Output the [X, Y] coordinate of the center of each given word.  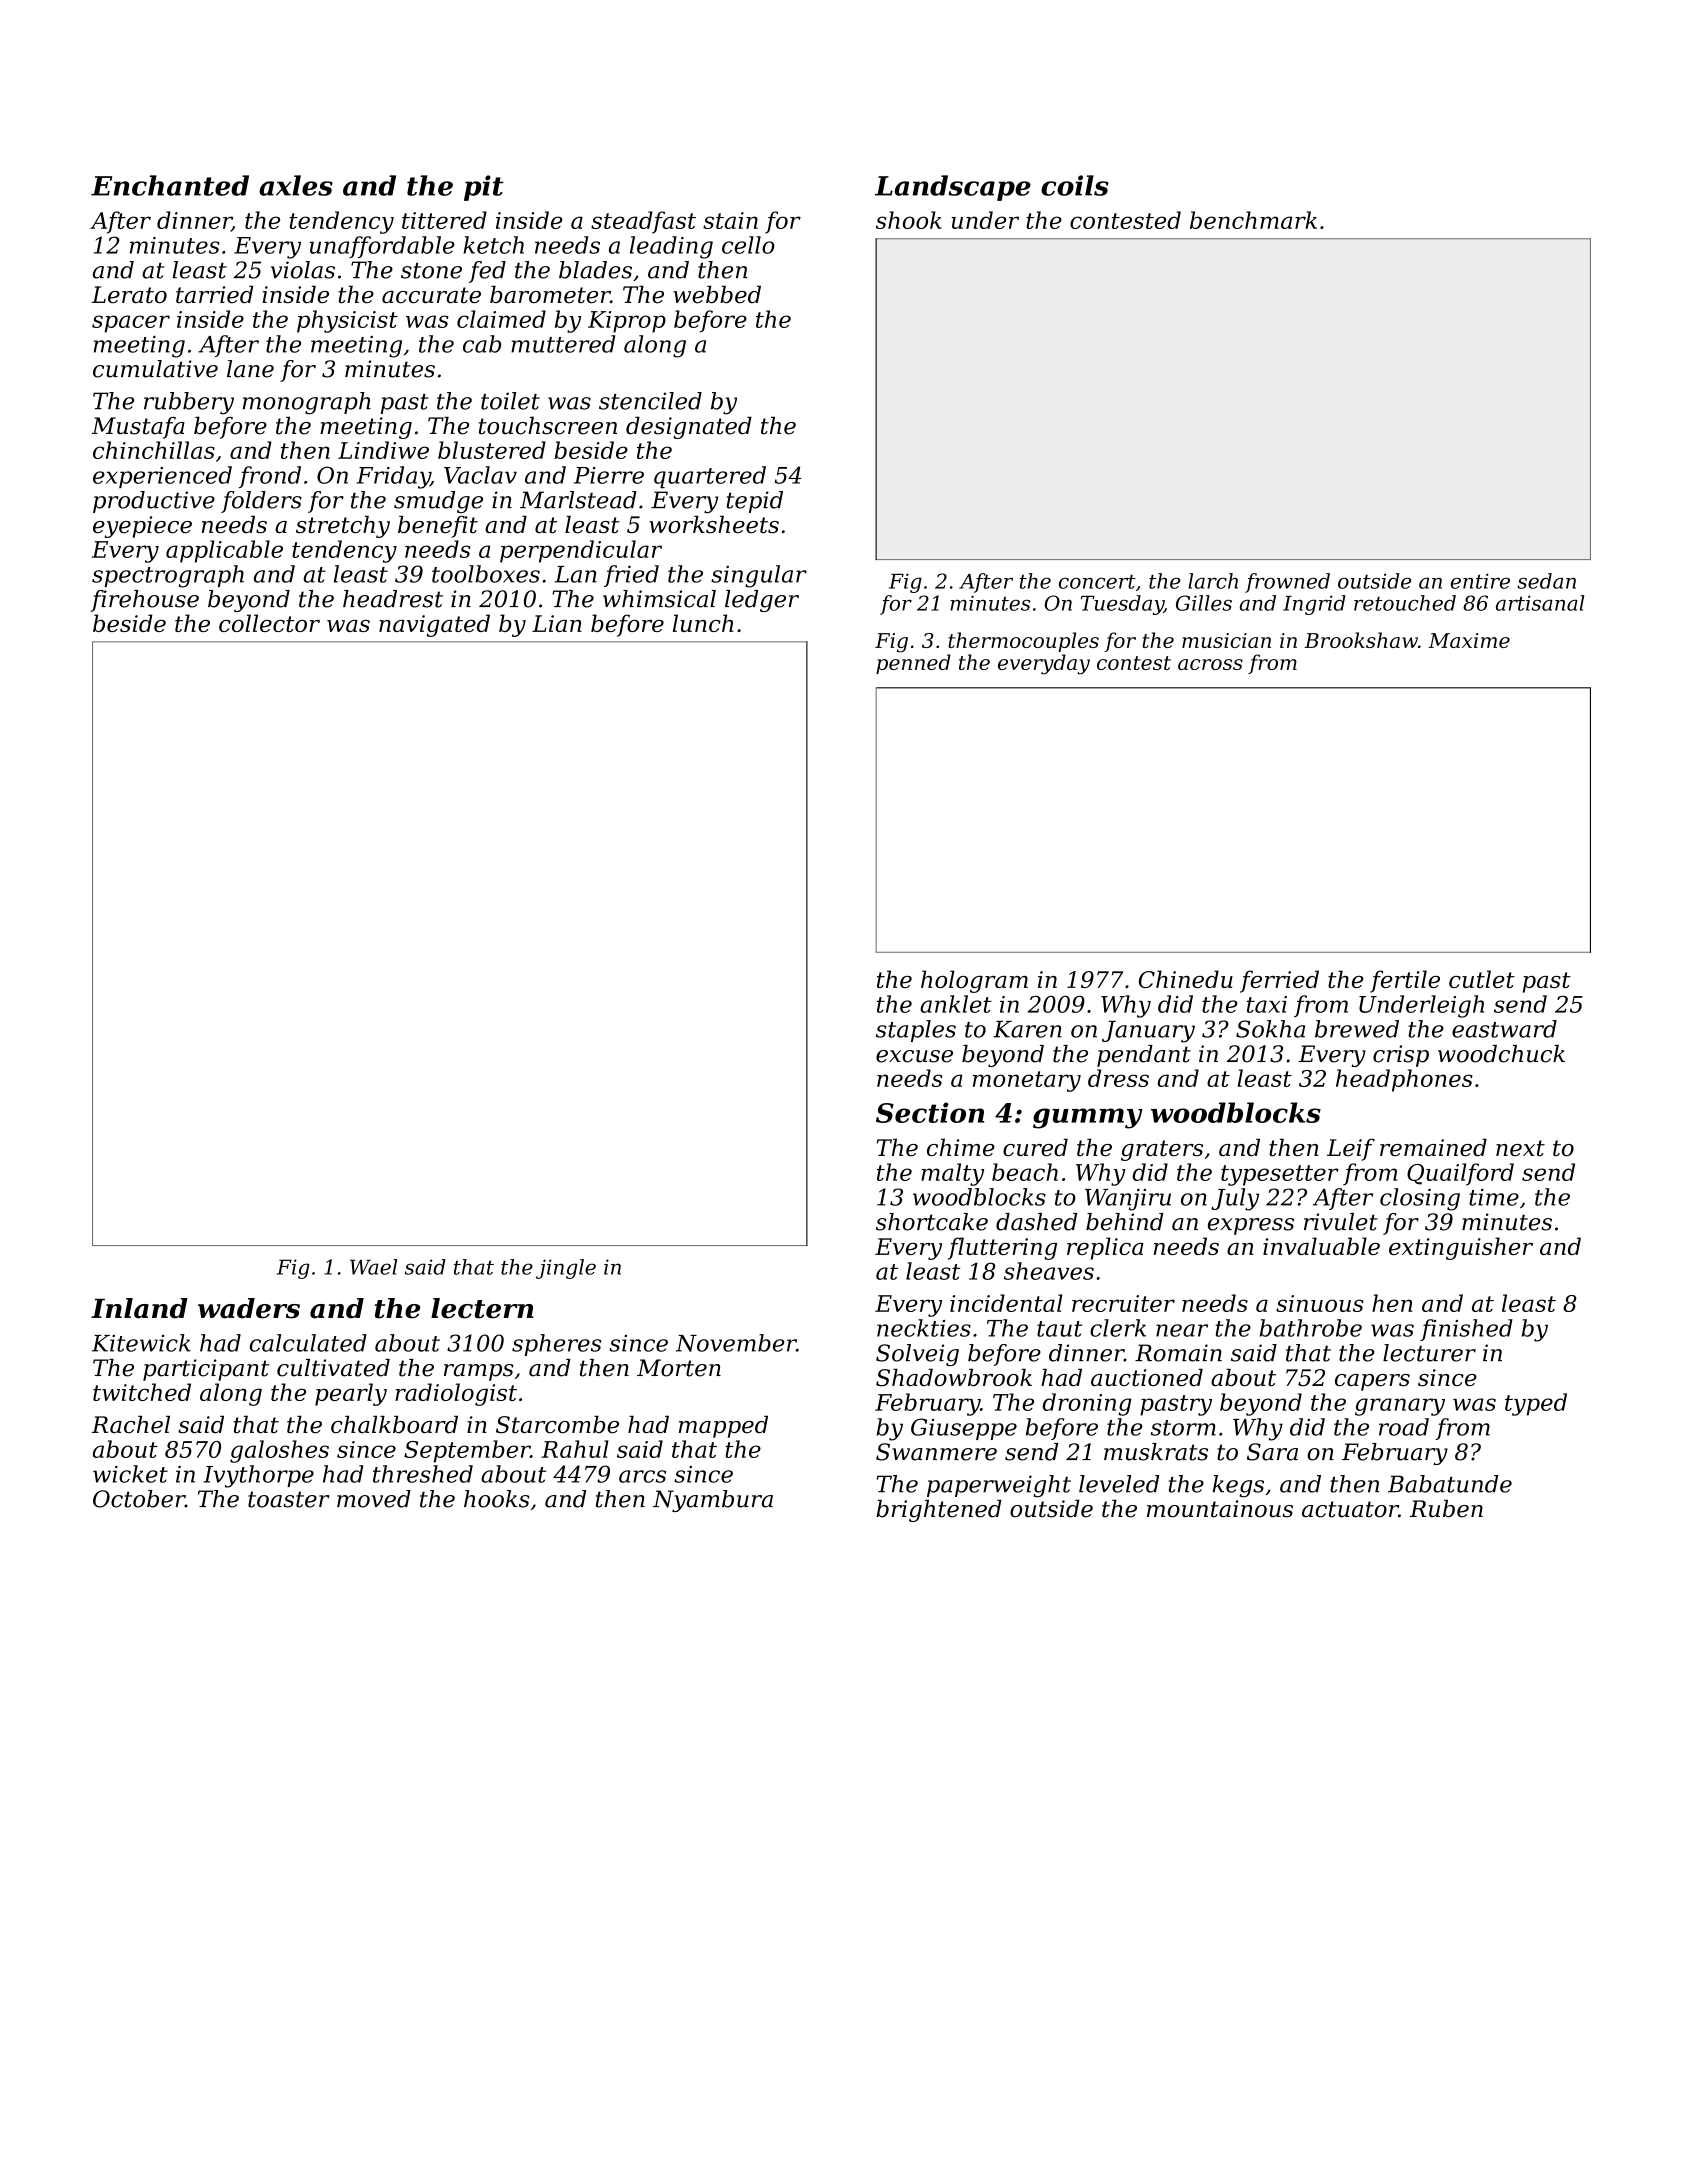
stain [730, 220]
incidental [1006, 1303]
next [1520, 1148]
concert [1097, 582]
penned [913, 664]
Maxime [1469, 640]
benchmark [1253, 220]
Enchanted [170, 185]
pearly [351, 1394]
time [1494, 1197]
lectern [482, 1308]
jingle [566, 1269]
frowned [1287, 583]
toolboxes [486, 574]
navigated [434, 625]
